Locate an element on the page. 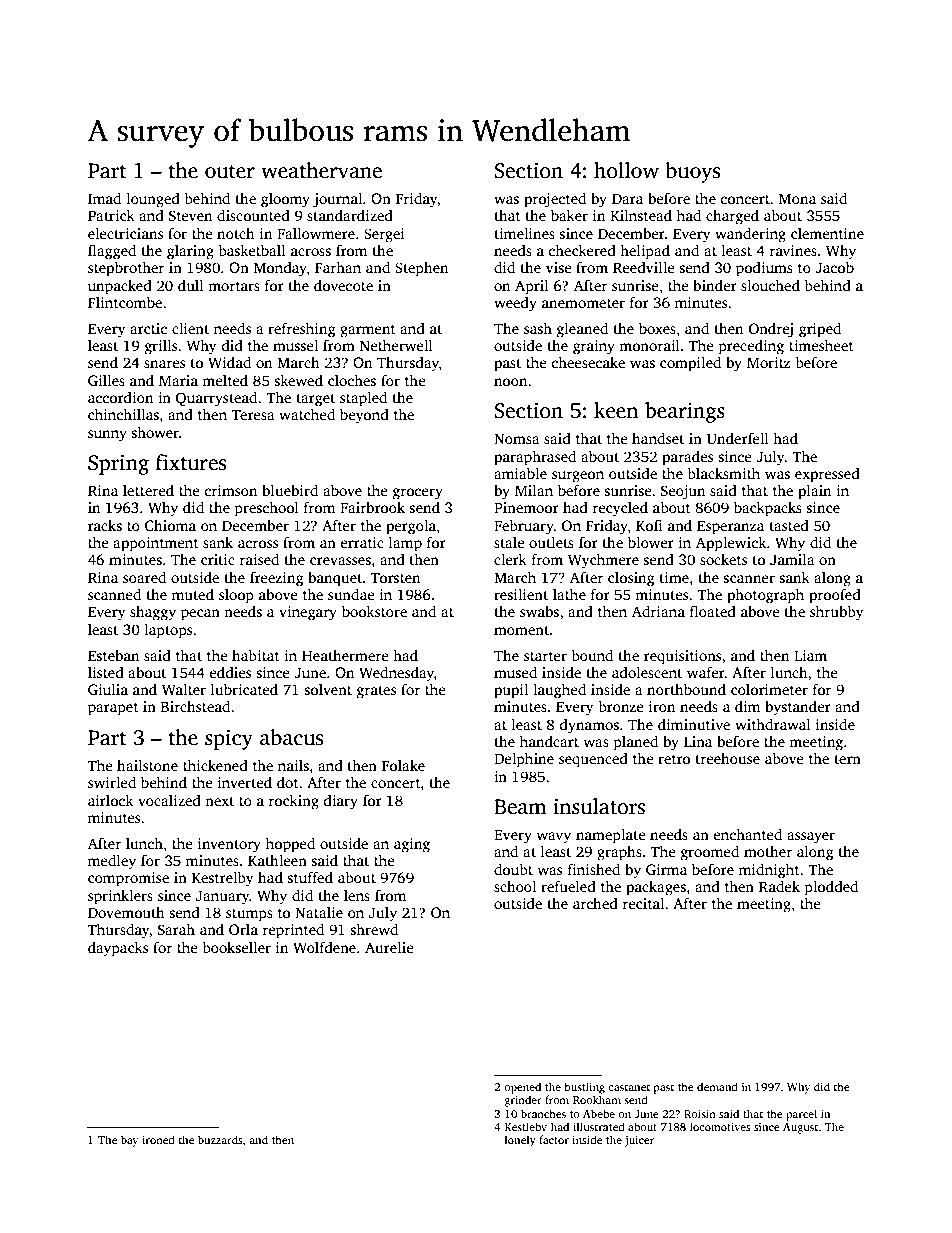 This image has height=1233, width=952. lonely is located at coordinates (520, 1141).
